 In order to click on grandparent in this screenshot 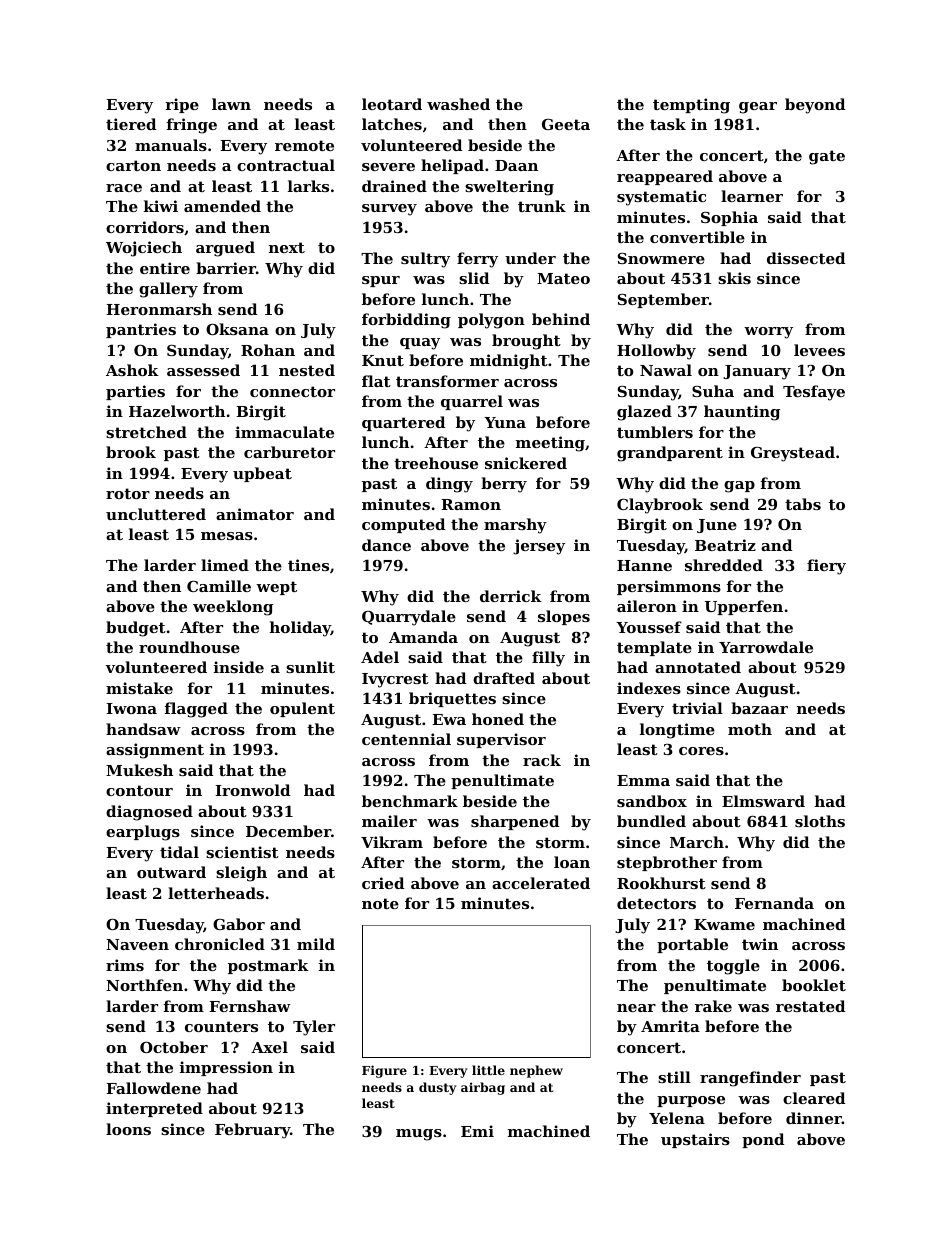, I will do `click(670, 454)`.
